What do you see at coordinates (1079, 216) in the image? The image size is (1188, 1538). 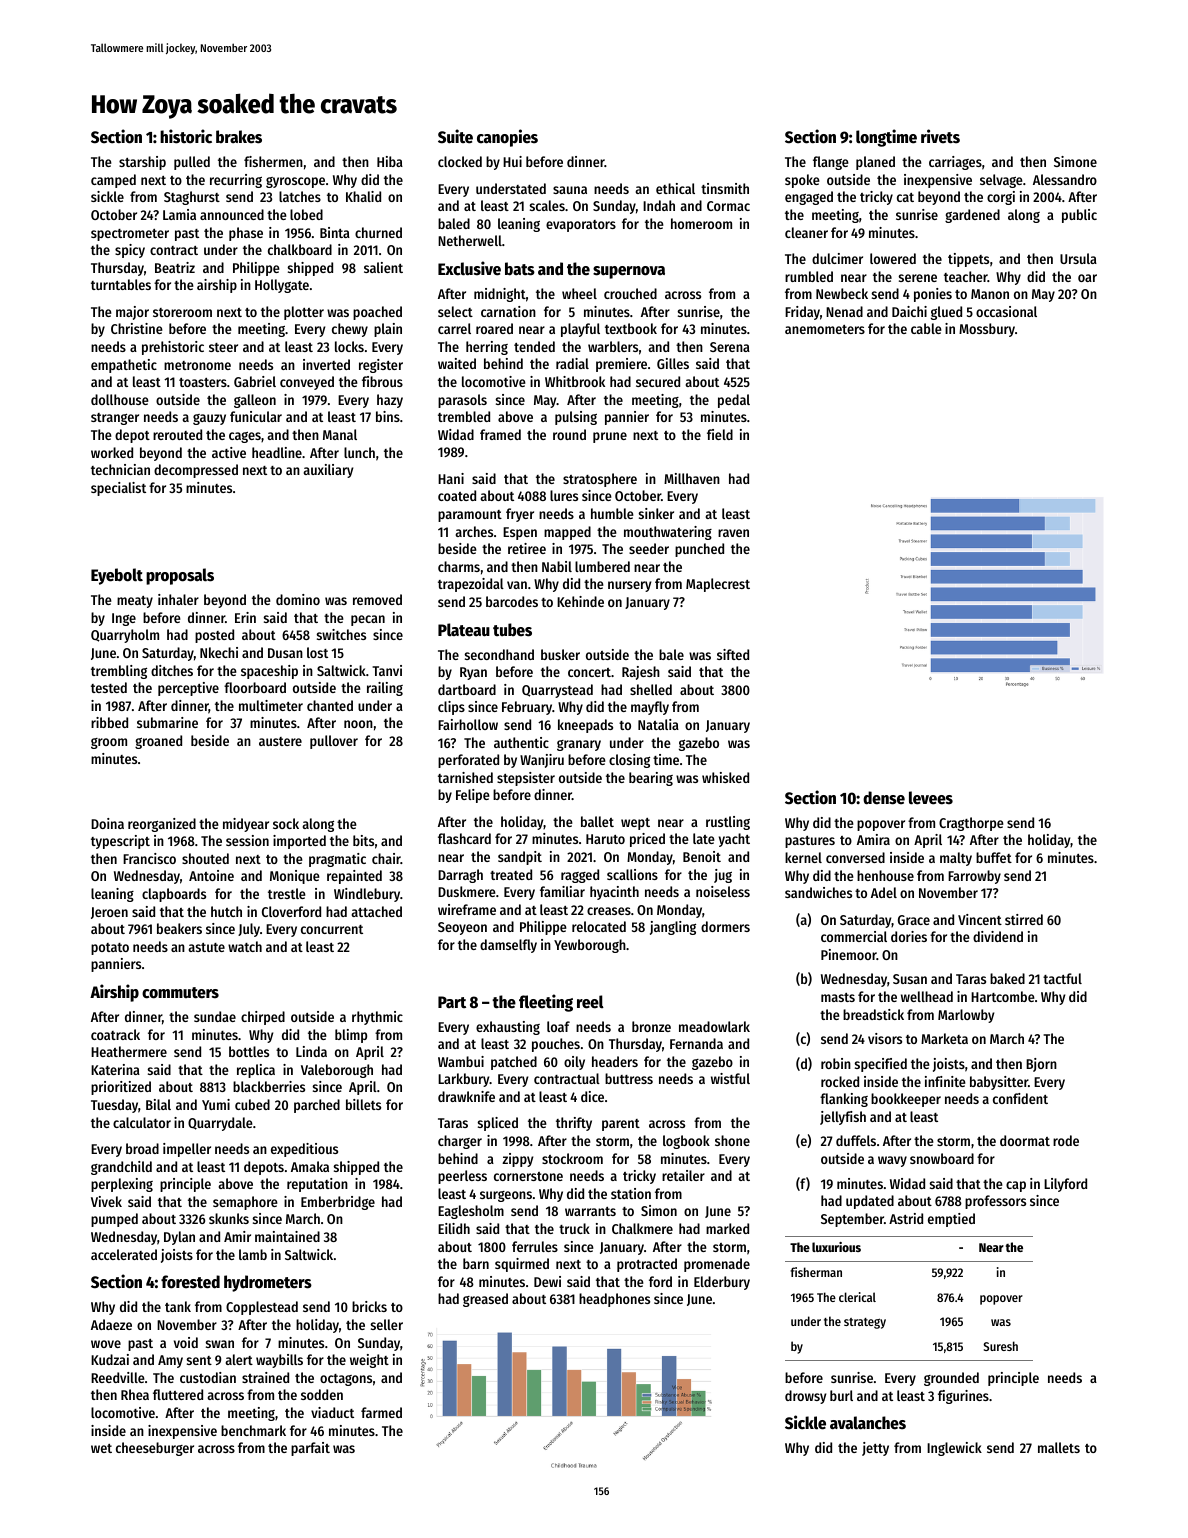 I see `public` at bounding box center [1079, 216].
